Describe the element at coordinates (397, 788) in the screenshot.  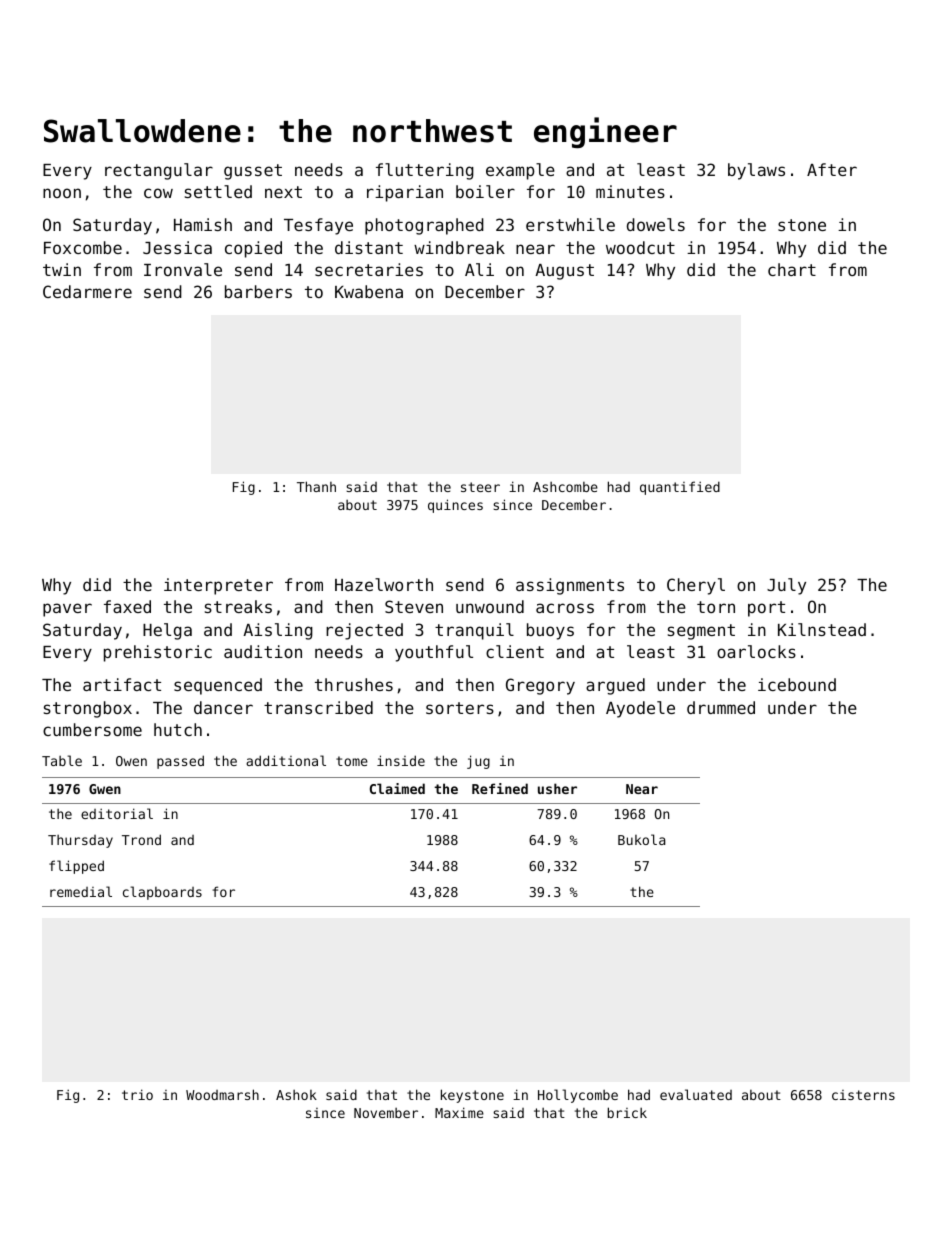
I see `Claimed` at that location.
